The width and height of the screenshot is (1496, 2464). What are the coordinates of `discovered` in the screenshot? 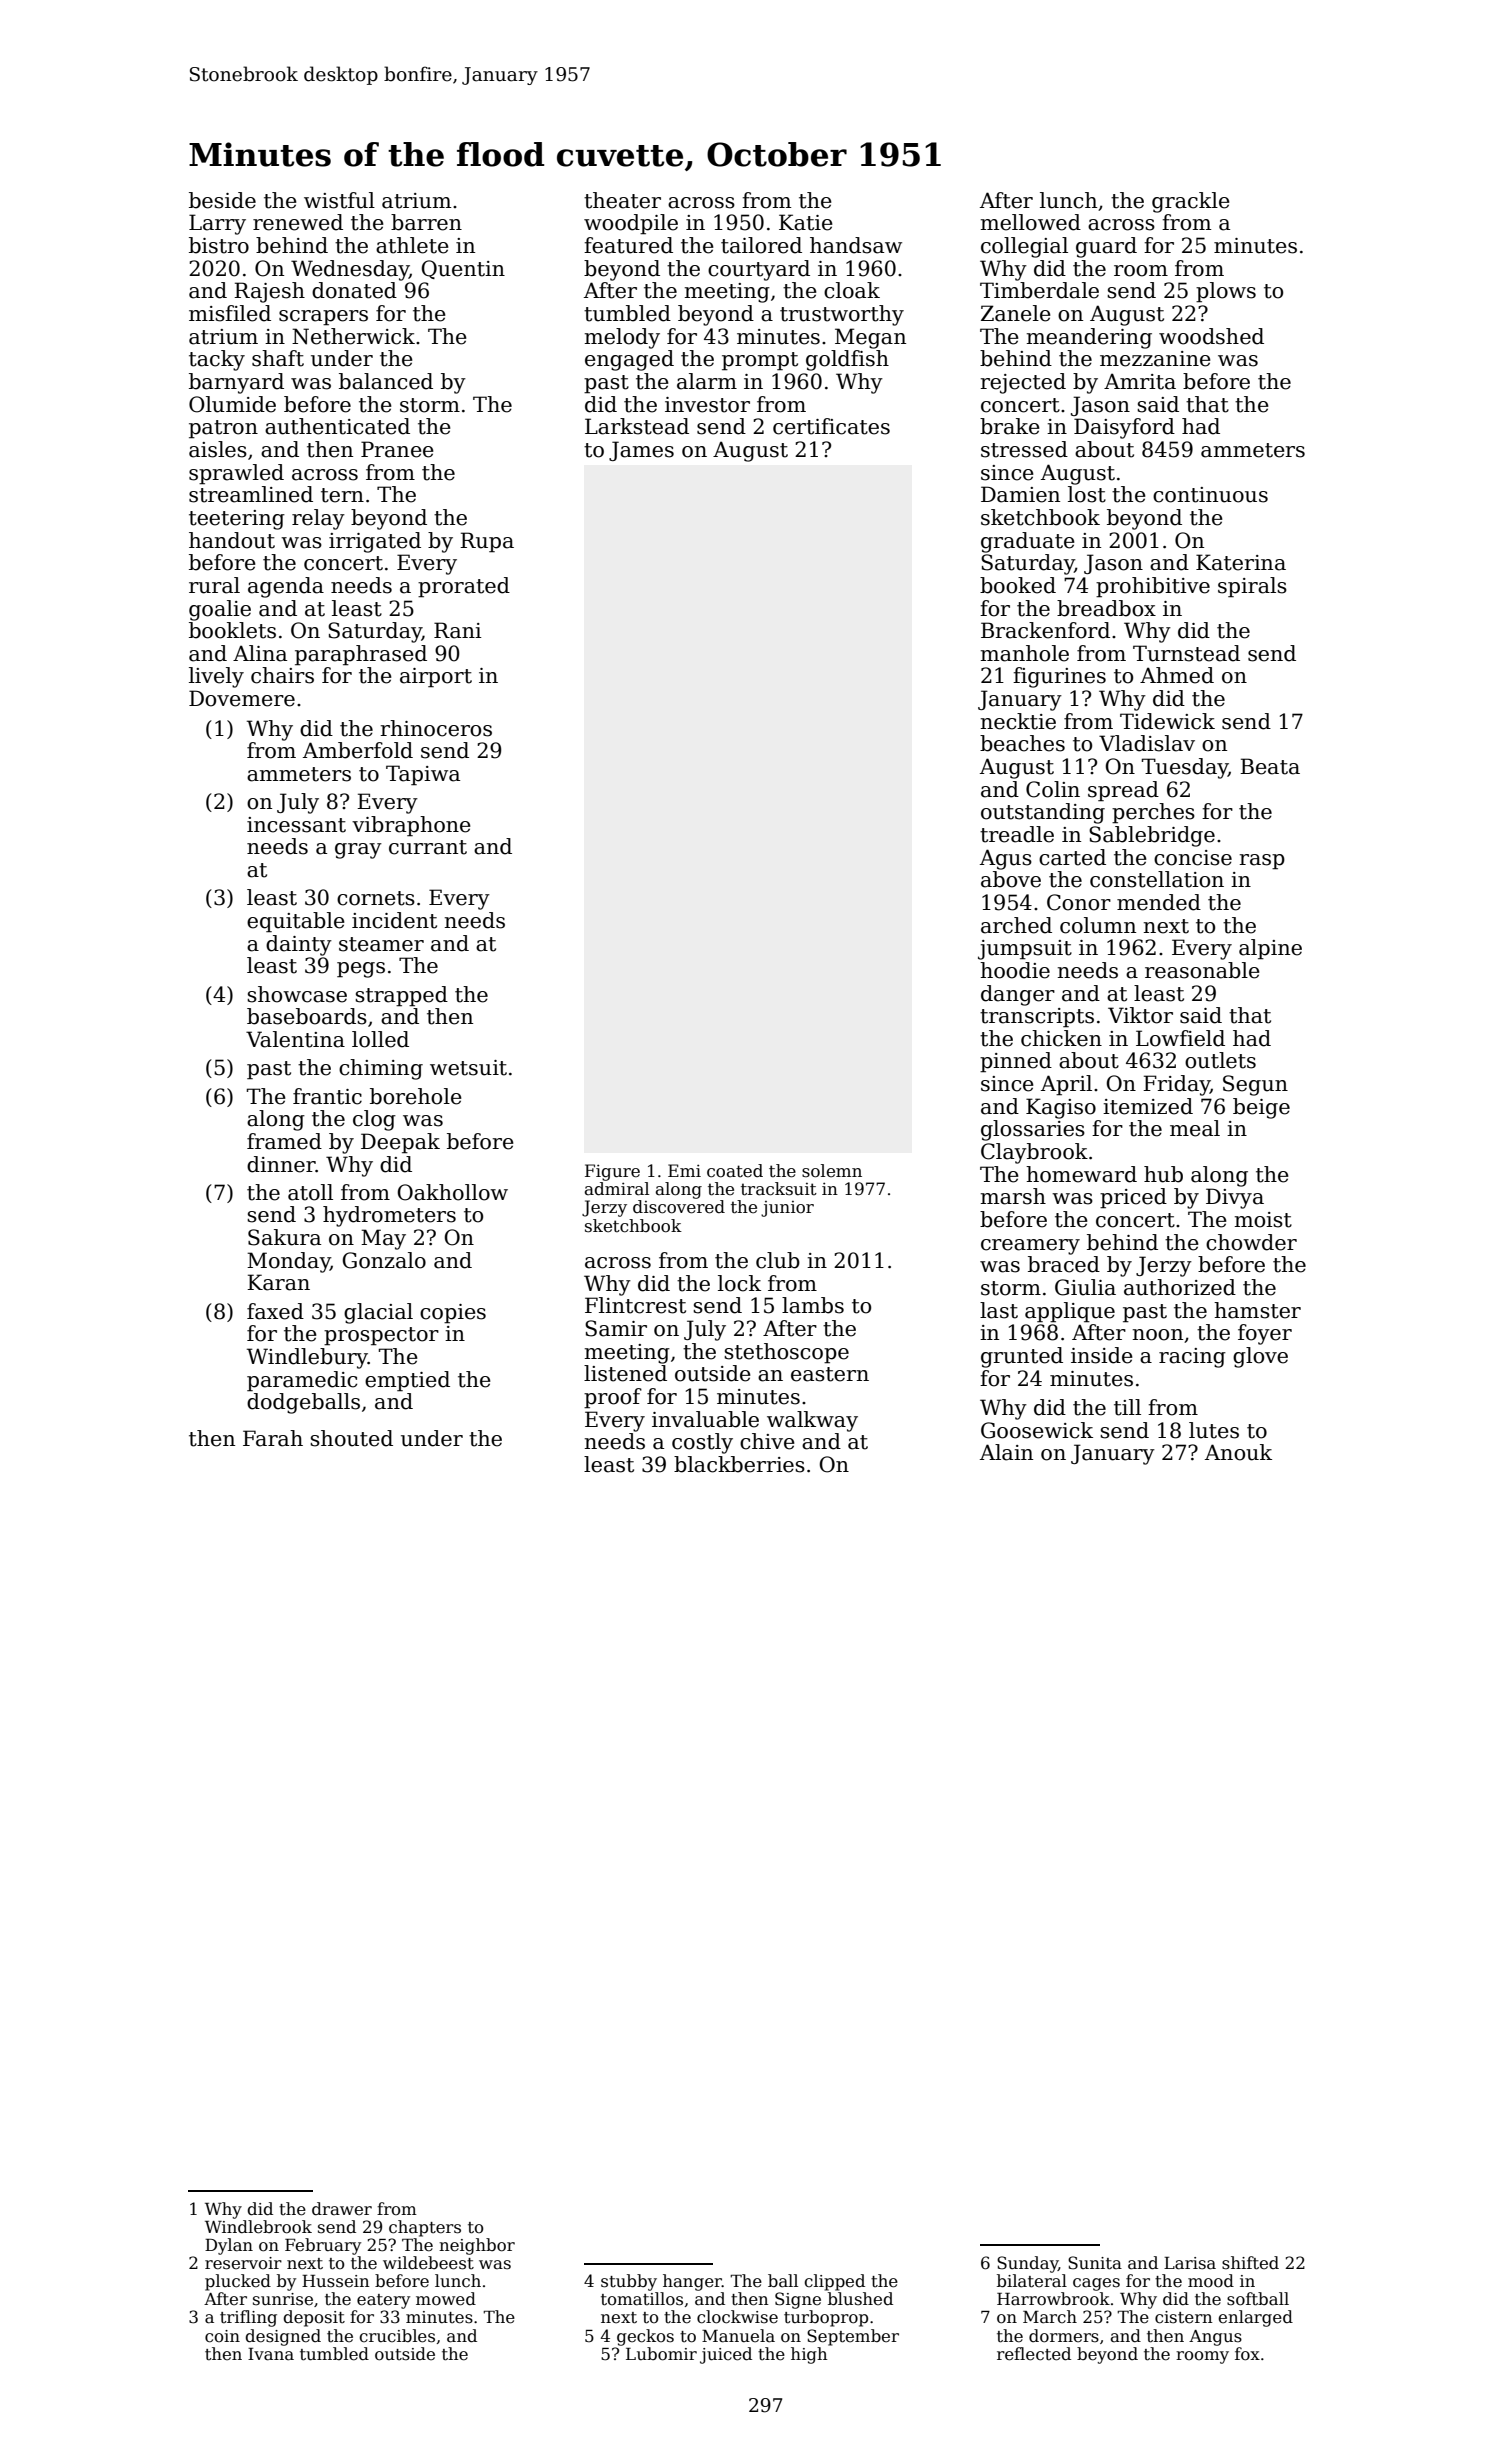 It's located at (679, 1207).
